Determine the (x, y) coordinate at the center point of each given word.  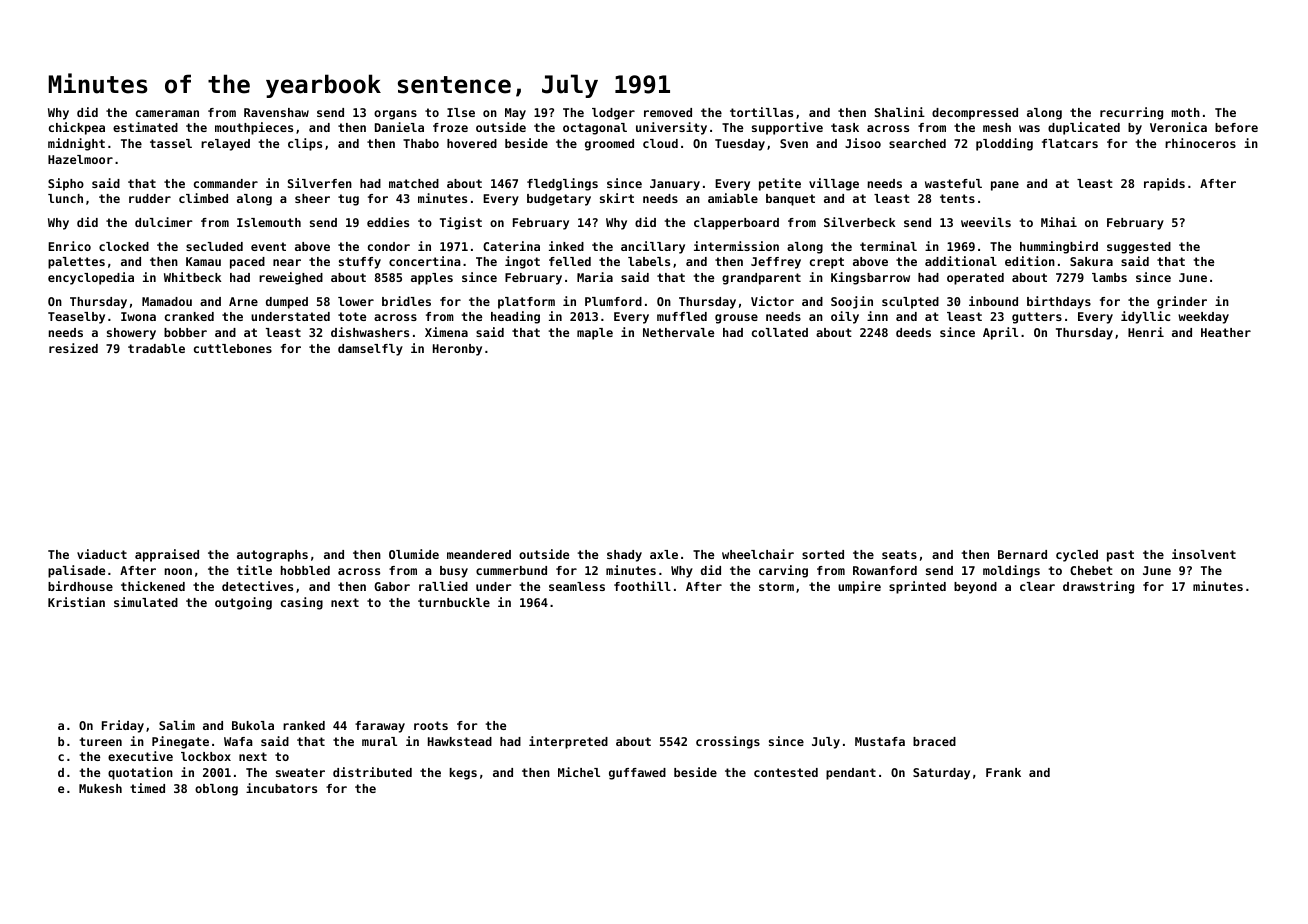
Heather (1226, 332)
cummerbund (511, 570)
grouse (736, 319)
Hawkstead (460, 741)
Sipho (66, 184)
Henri (1146, 332)
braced (934, 741)
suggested (1139, 248)
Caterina (511, 246)
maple (595, 334)
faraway (380, 727)
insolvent (1204, 554)
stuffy (360, 263)
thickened (153, 586)
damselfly (370, 350)
